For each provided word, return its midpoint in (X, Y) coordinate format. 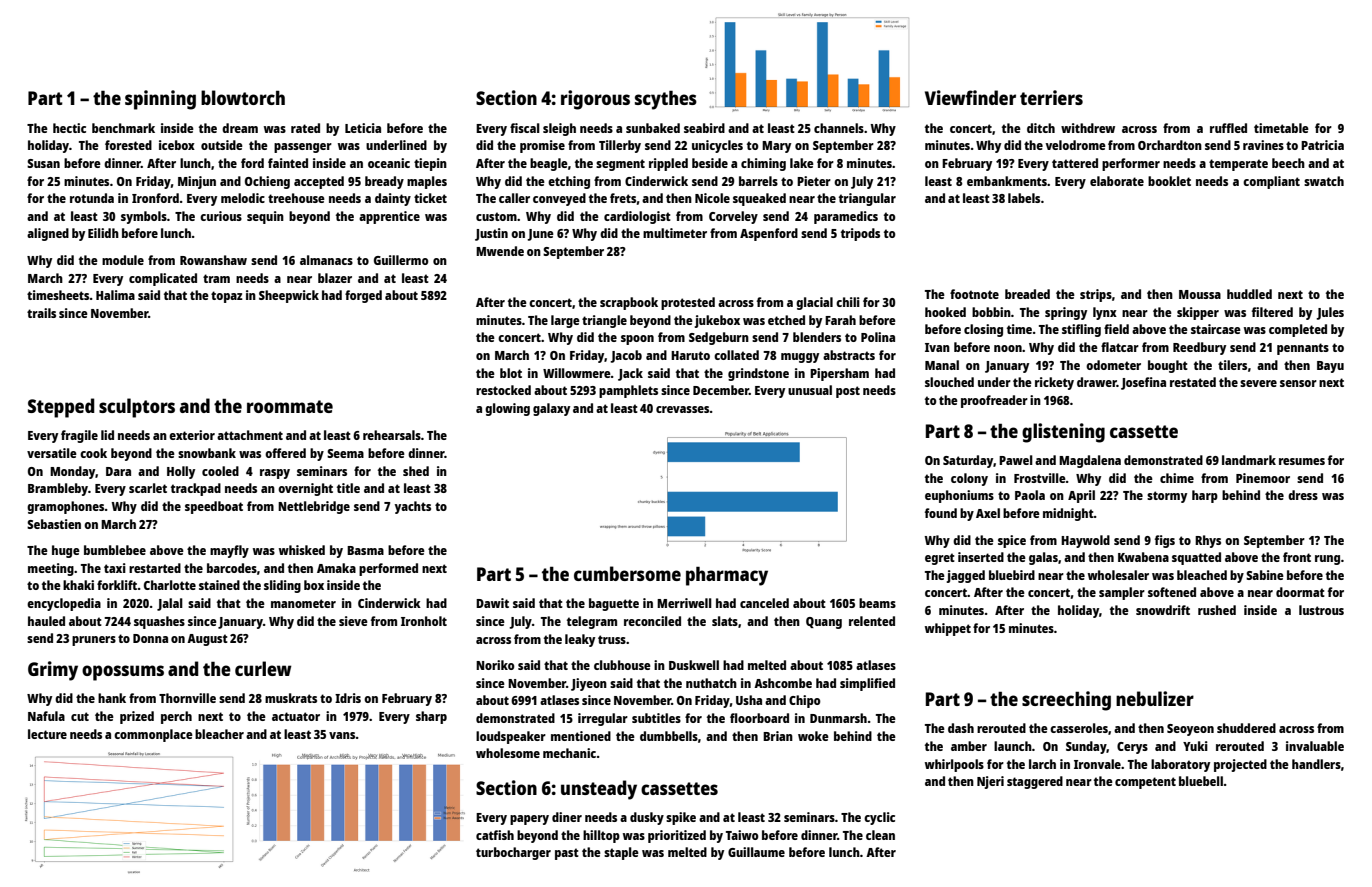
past (567, 854)
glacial (814, 303)
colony (969, 479)
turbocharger (513, 853)
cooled (220, 471)
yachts (413, 507)
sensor (1298, 383)
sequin (265, 217)
